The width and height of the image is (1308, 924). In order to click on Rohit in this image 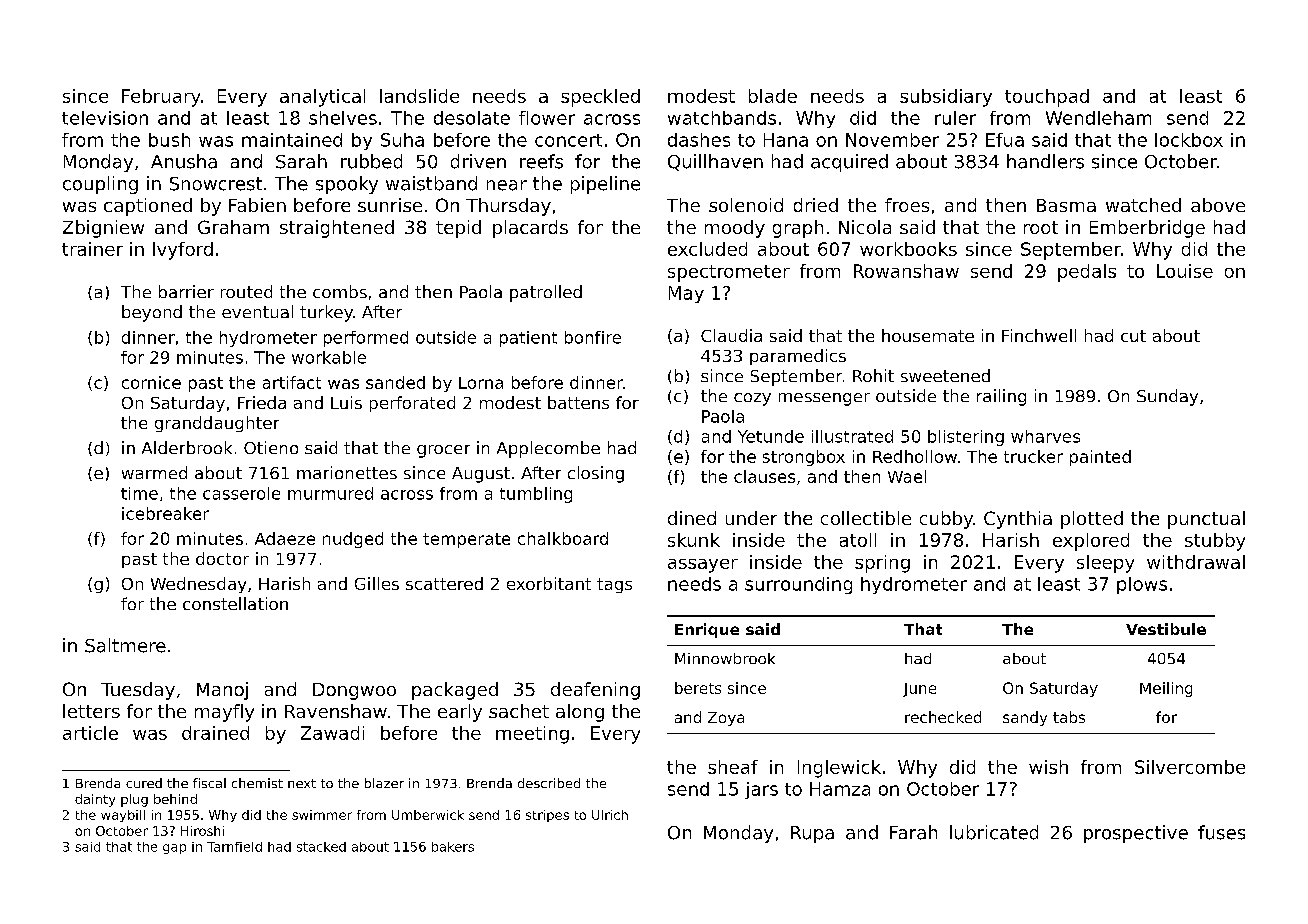, I will do `click(873, 375)`.
